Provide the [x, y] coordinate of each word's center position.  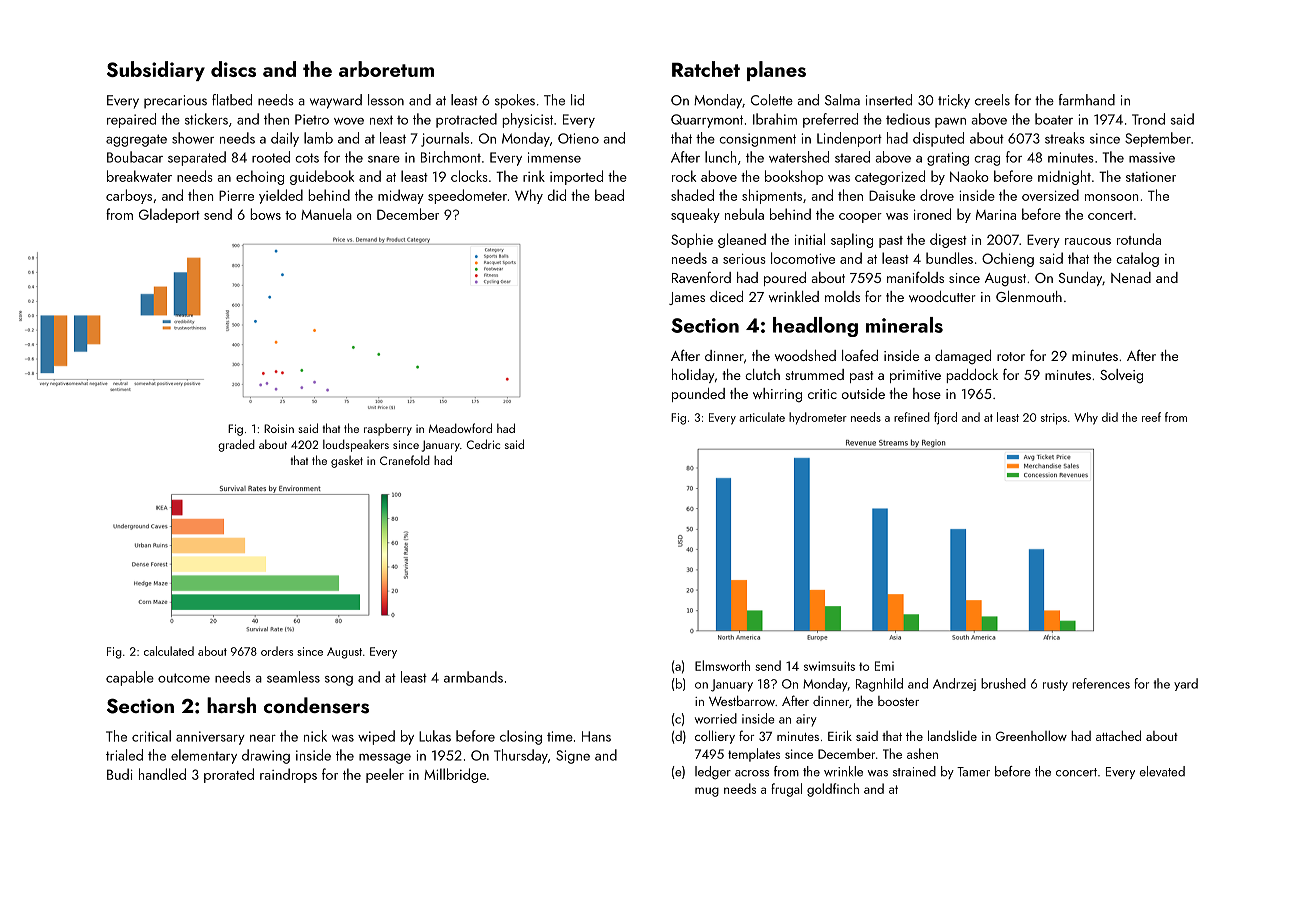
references [1101, 683]
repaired [131, 120]
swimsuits [829, 666]
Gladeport [169, 215]
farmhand [1087, 100]
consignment [757, 140]
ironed [932, 214]
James [687, 298]
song [339, 681]
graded [236, 445]
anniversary [210, 738]
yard [1186, 684]
